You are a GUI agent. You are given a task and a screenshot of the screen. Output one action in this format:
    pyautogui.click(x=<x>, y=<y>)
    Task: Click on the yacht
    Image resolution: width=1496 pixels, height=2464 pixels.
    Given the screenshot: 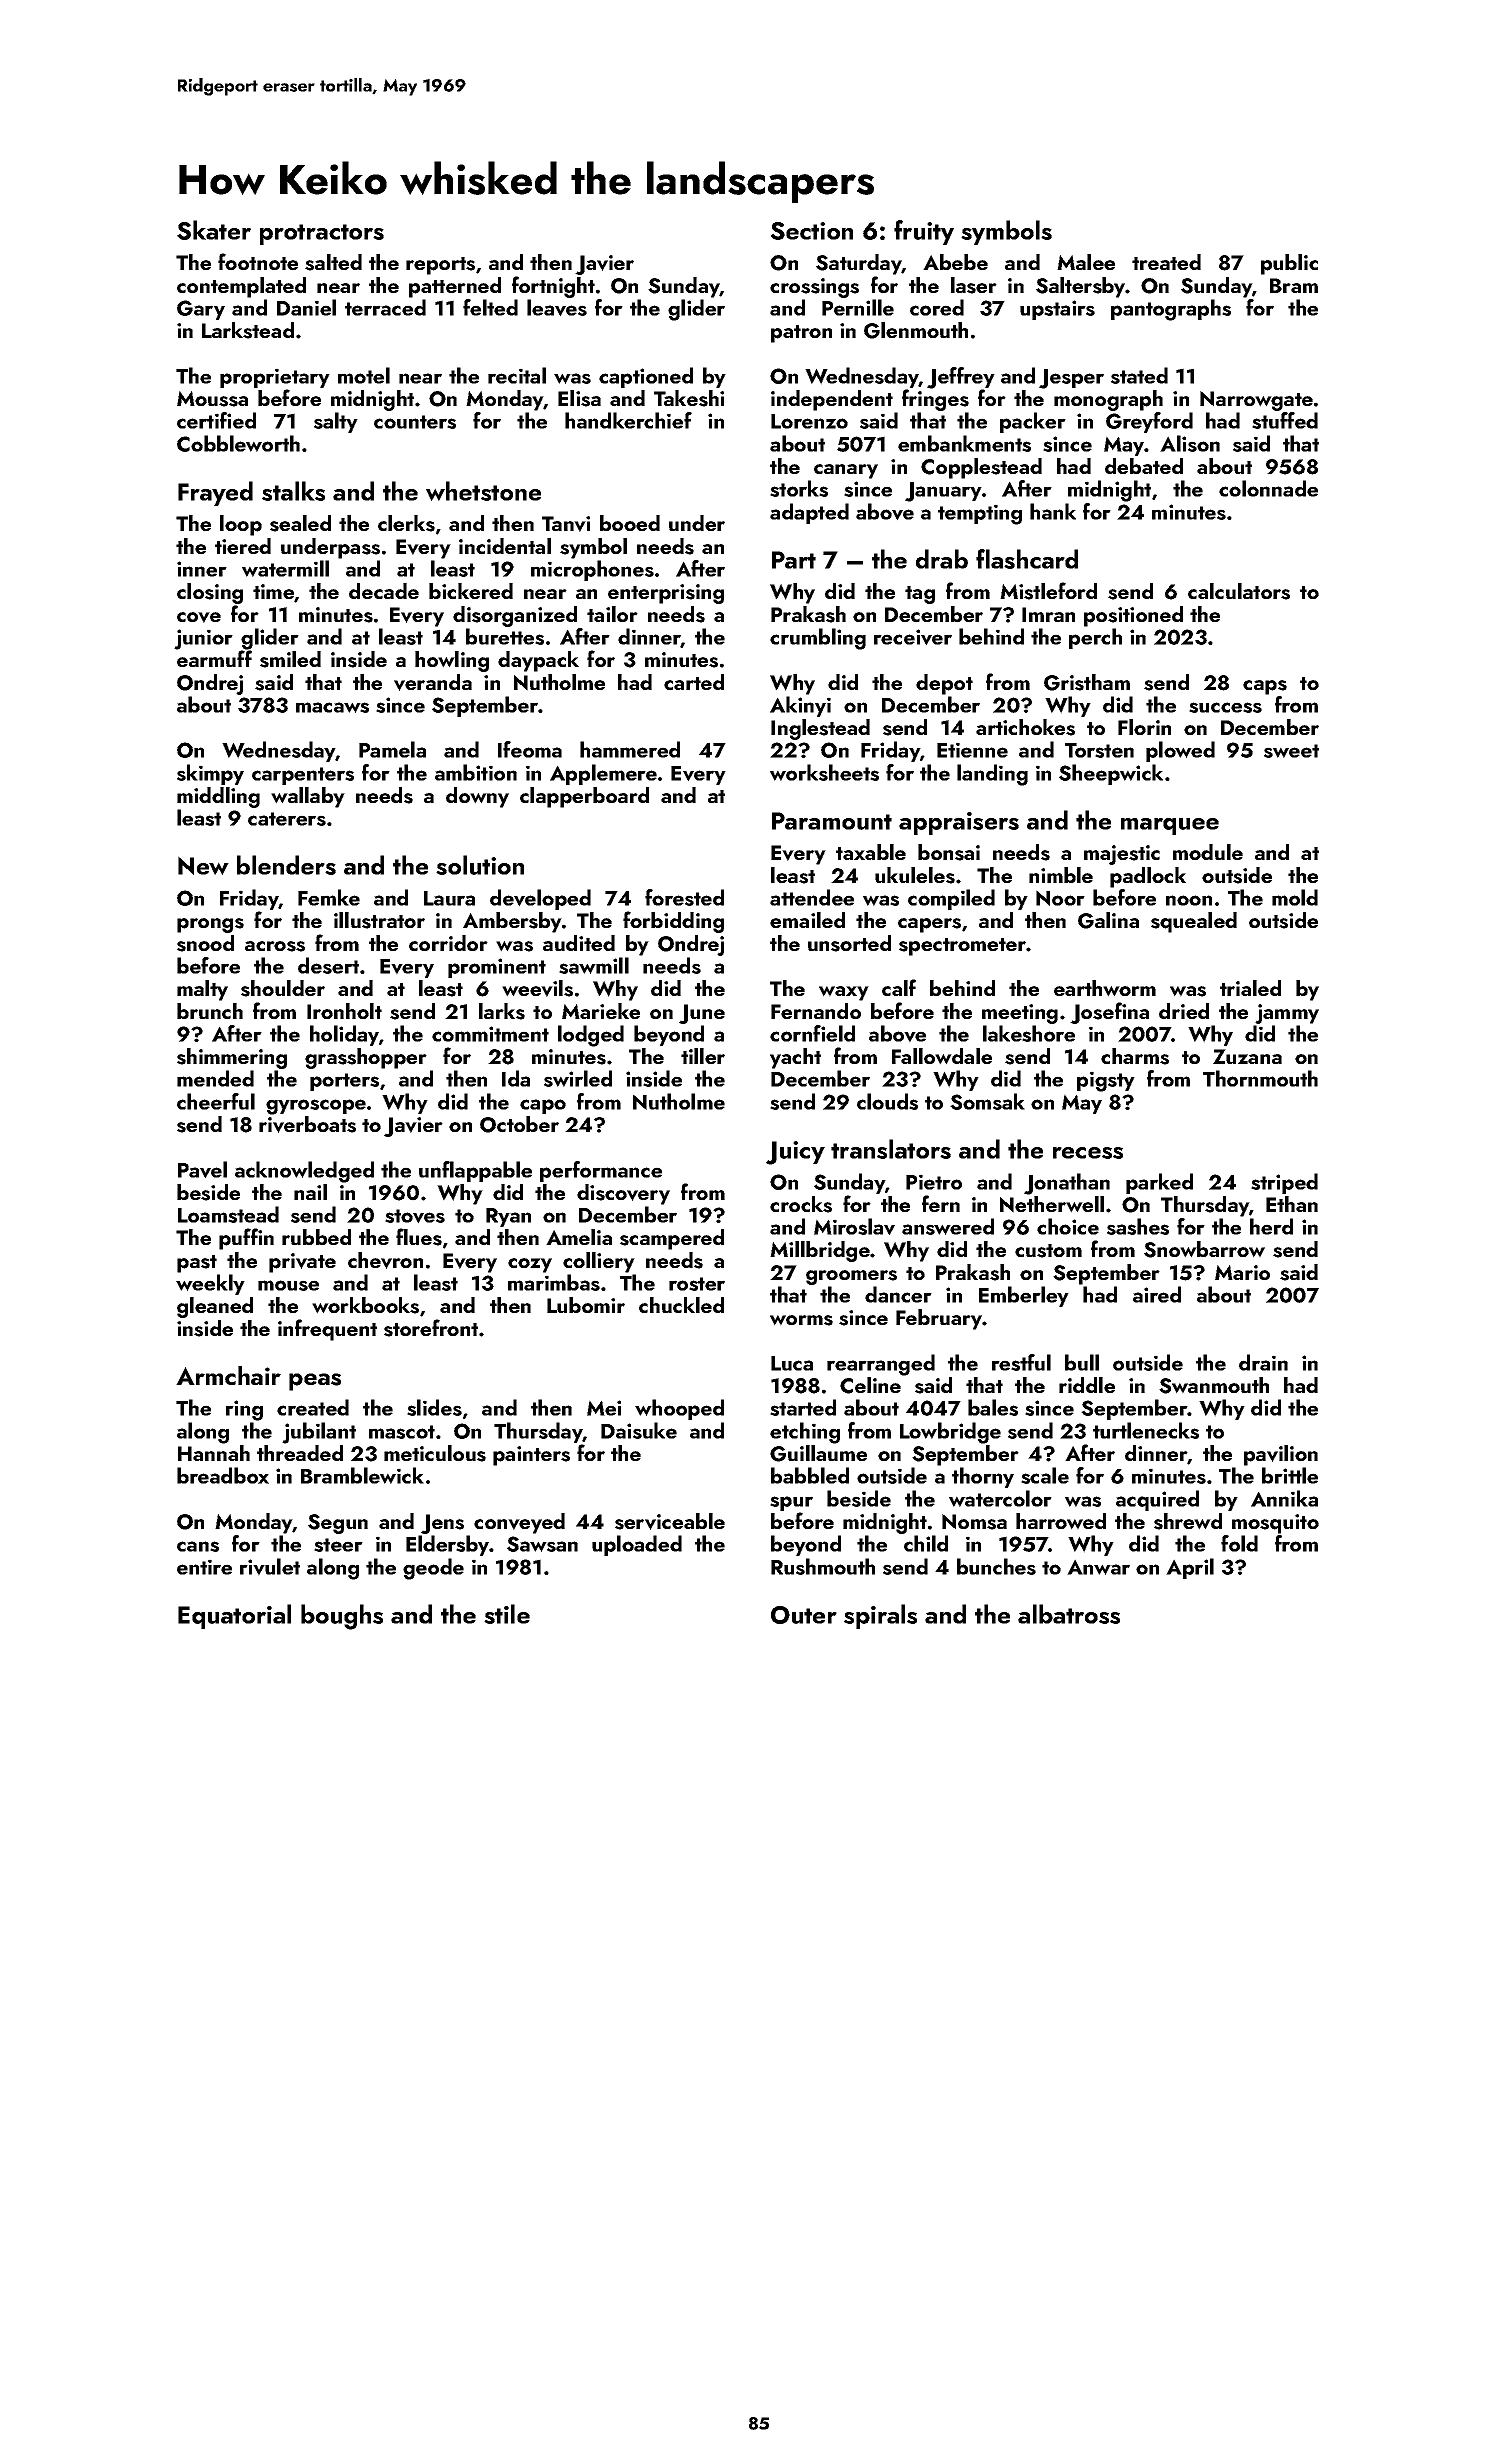 What is the action you would take?
    pyautogui.click(x=795, y=1058)
